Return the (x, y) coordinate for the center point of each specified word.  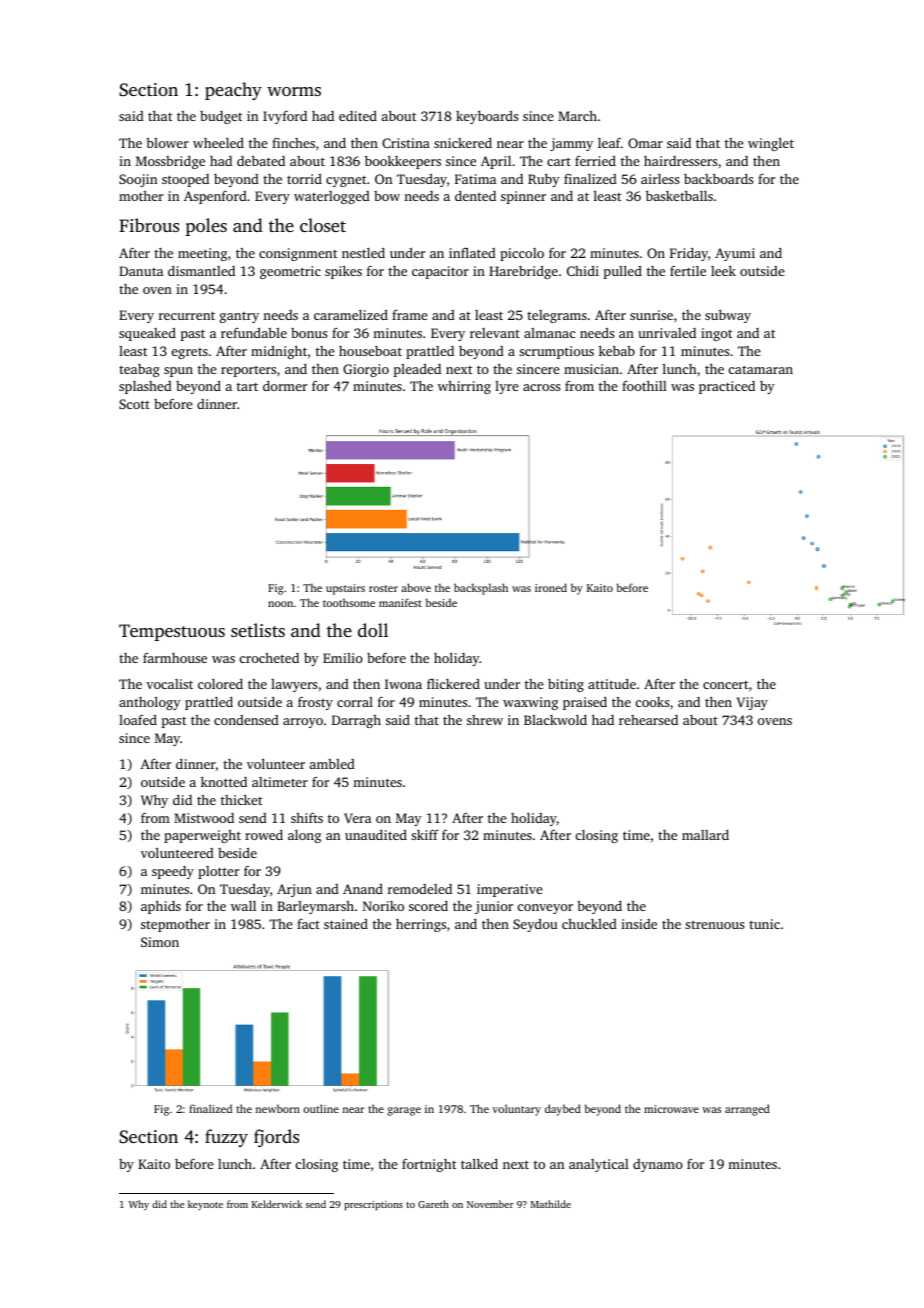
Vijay (752, 703)
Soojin (138, 180)
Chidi (583, 271)
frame (410, 315)
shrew (485, 720)
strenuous (714, 925)
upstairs (345, 589)
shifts (307, 817)
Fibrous (149, 225)
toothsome (349, 602)
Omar (645, 143)
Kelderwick (277, 1204)
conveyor (545, 909)
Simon (160, 942)
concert (725, 685)
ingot (716, 334)
